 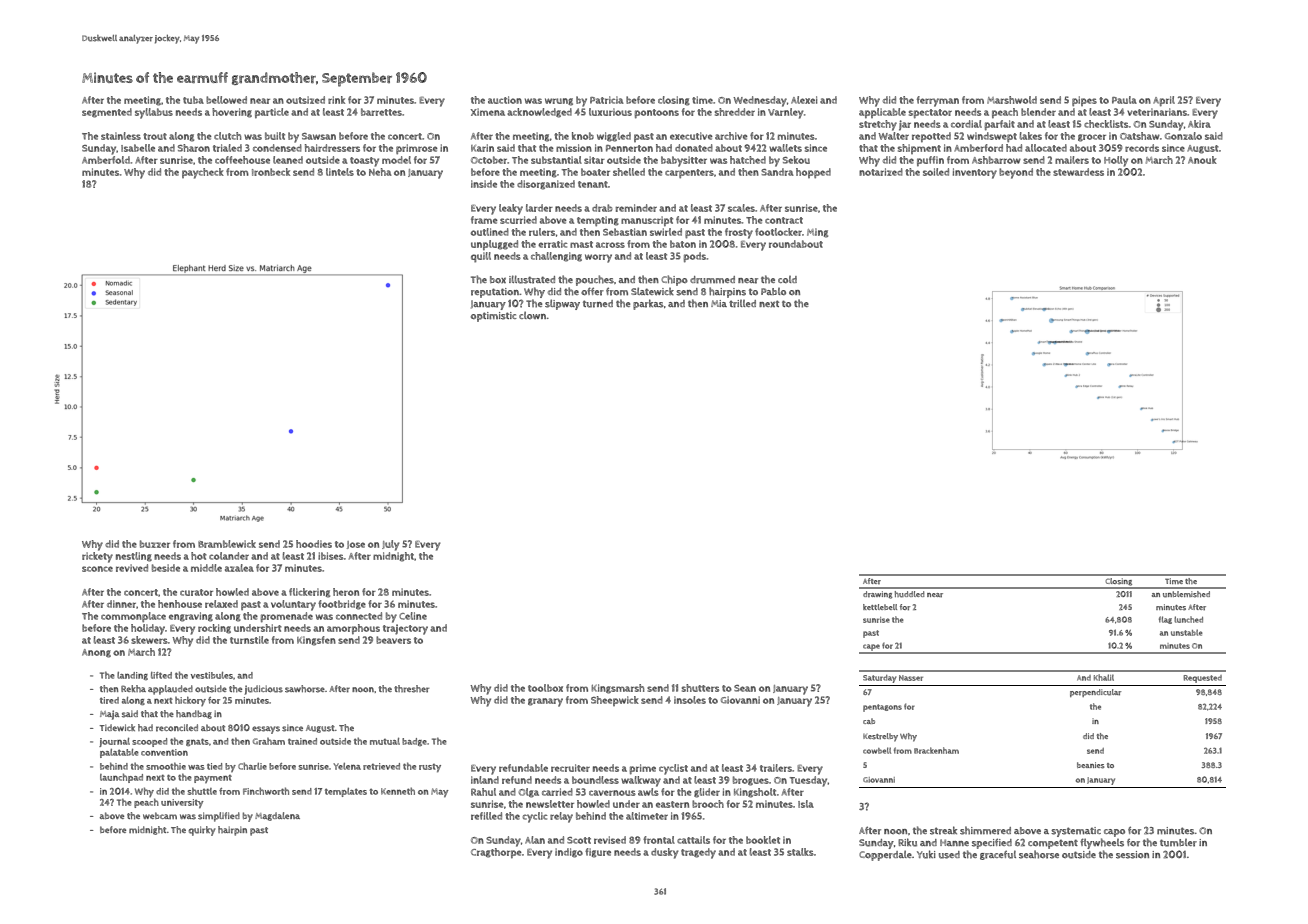 What do you see at coordinates (666, 232) in the screenshot?
I see `swirled` at bounding box center [666, 232].
